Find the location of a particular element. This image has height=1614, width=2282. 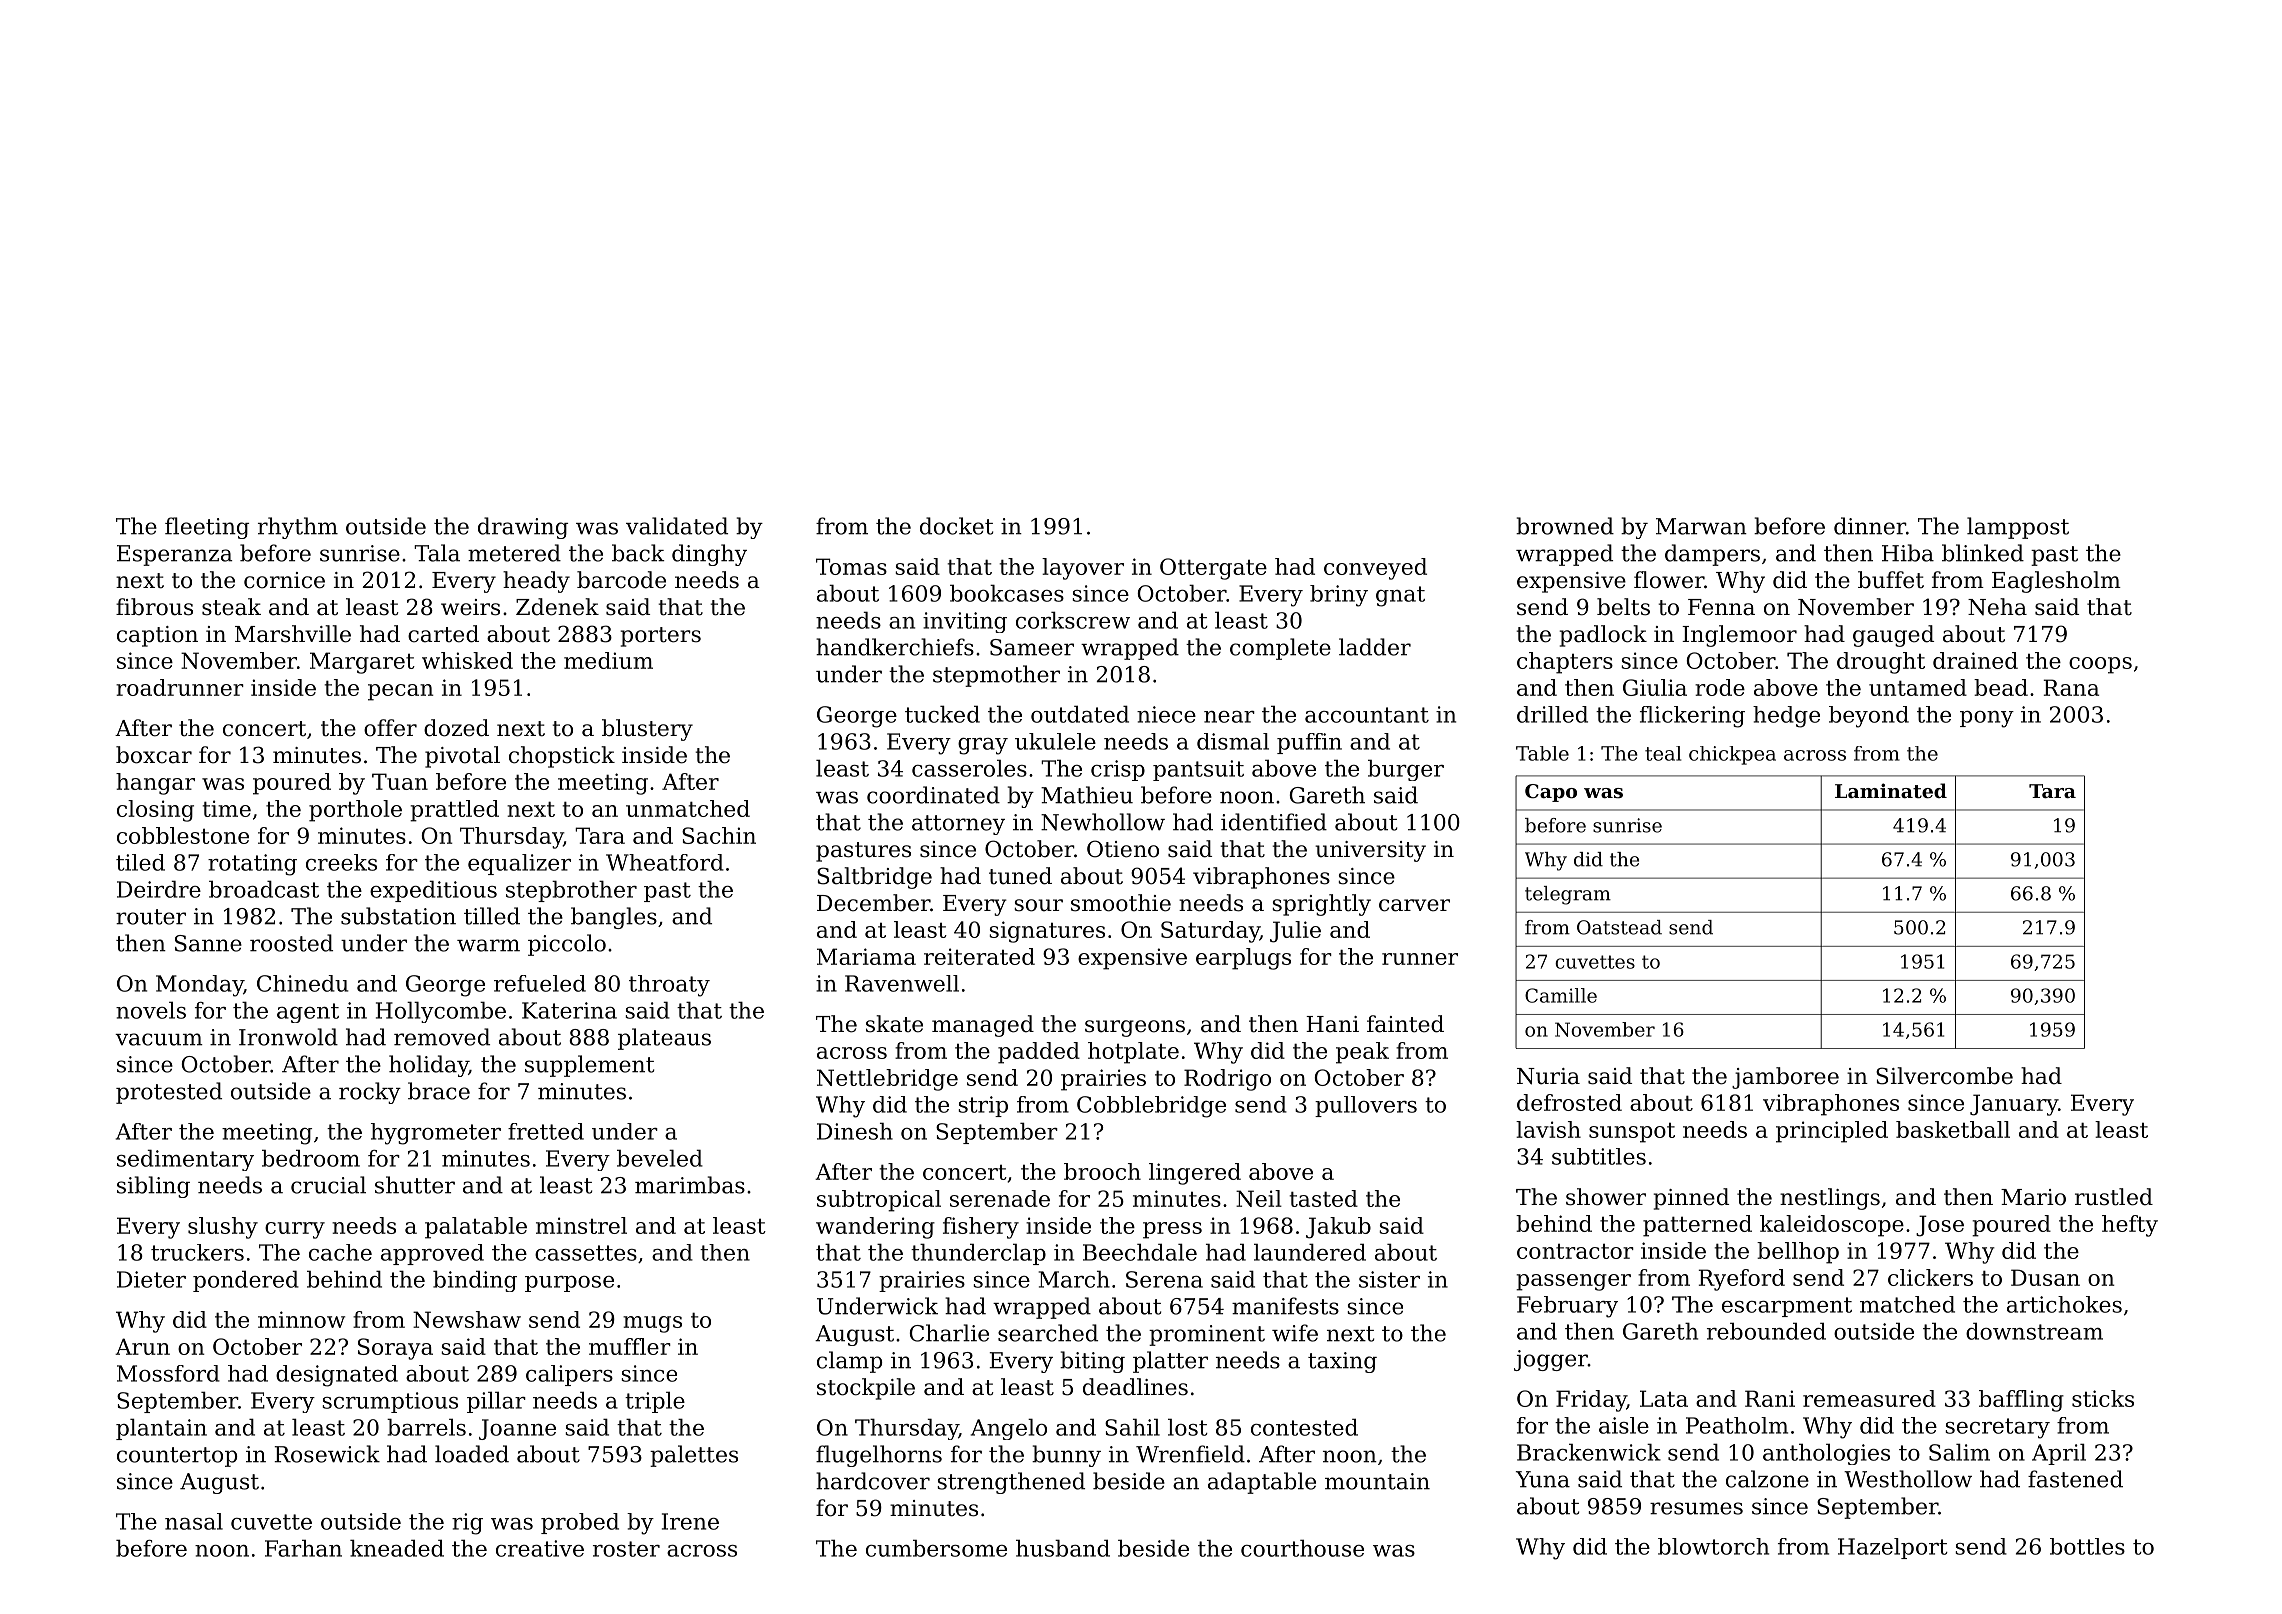

briny is located at coordinates (1339, 596).
